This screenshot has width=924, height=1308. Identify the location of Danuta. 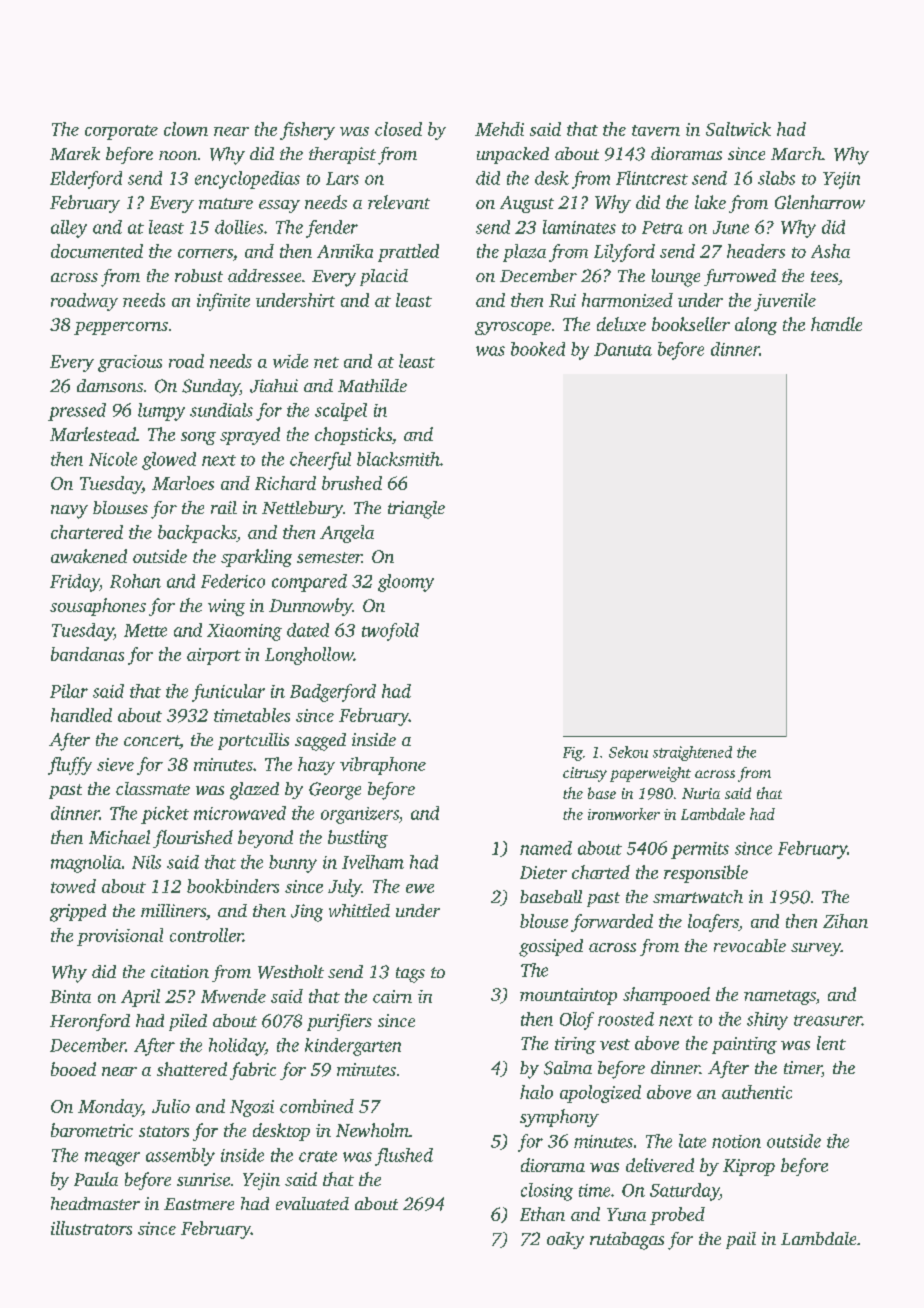
(623, 349).
